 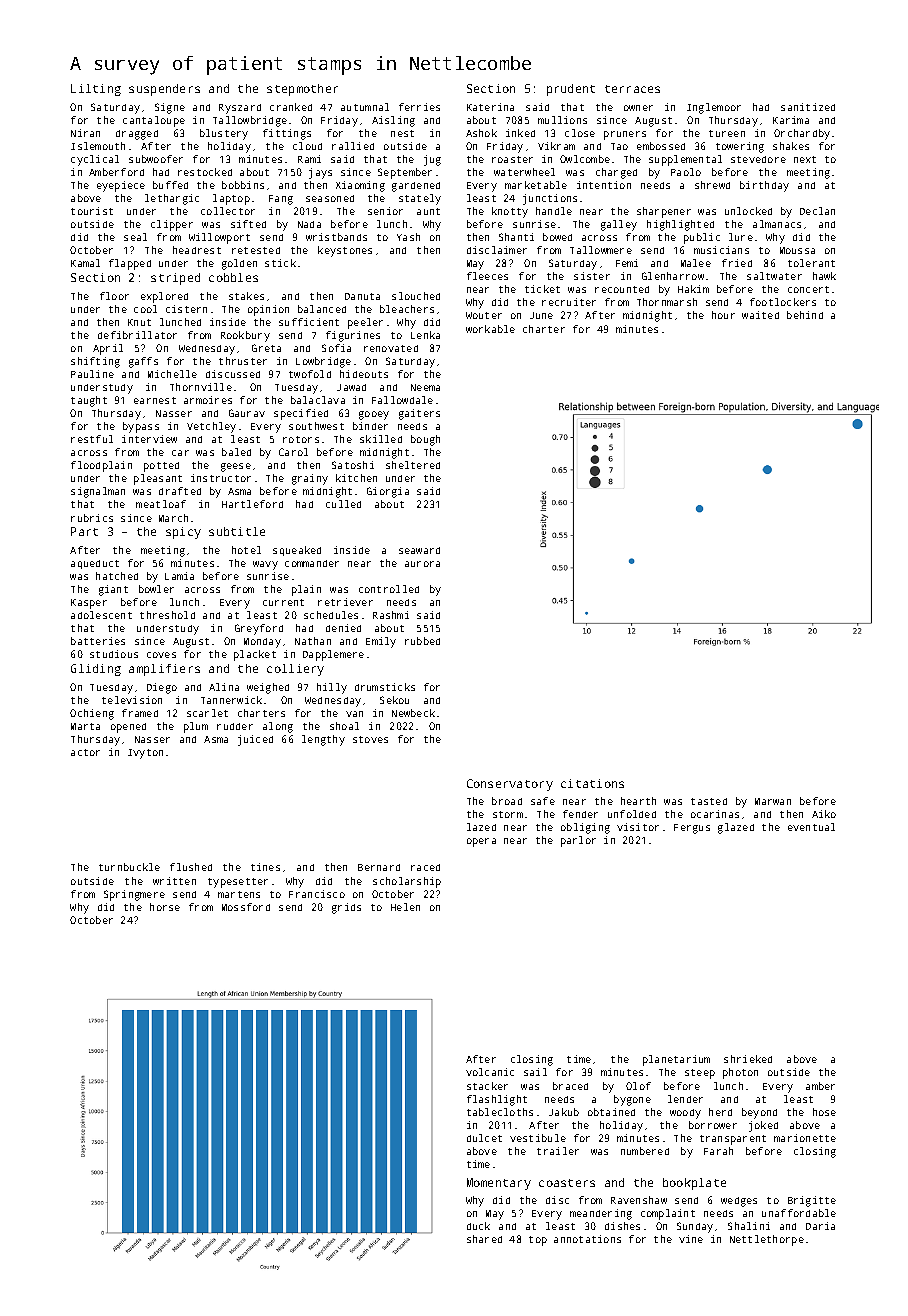 What do you see at coordinates (773, 801) in the document?
I see `Marwan` at bounding box center [773, 801].
